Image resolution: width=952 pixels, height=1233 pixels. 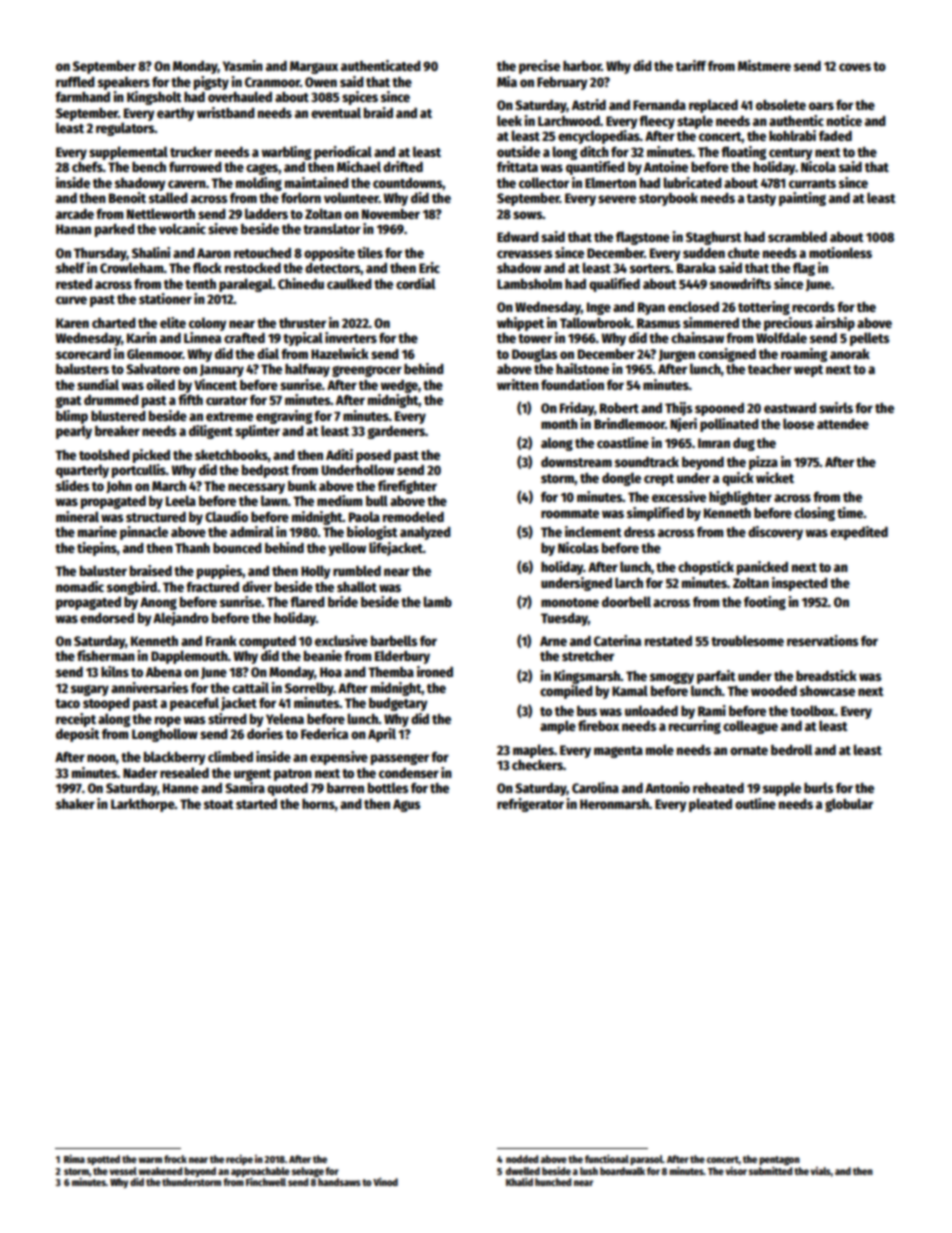 What do you see at coordinates (660, 749) in the screenshot?
I see `mole` at bounding box center [660, 749].
